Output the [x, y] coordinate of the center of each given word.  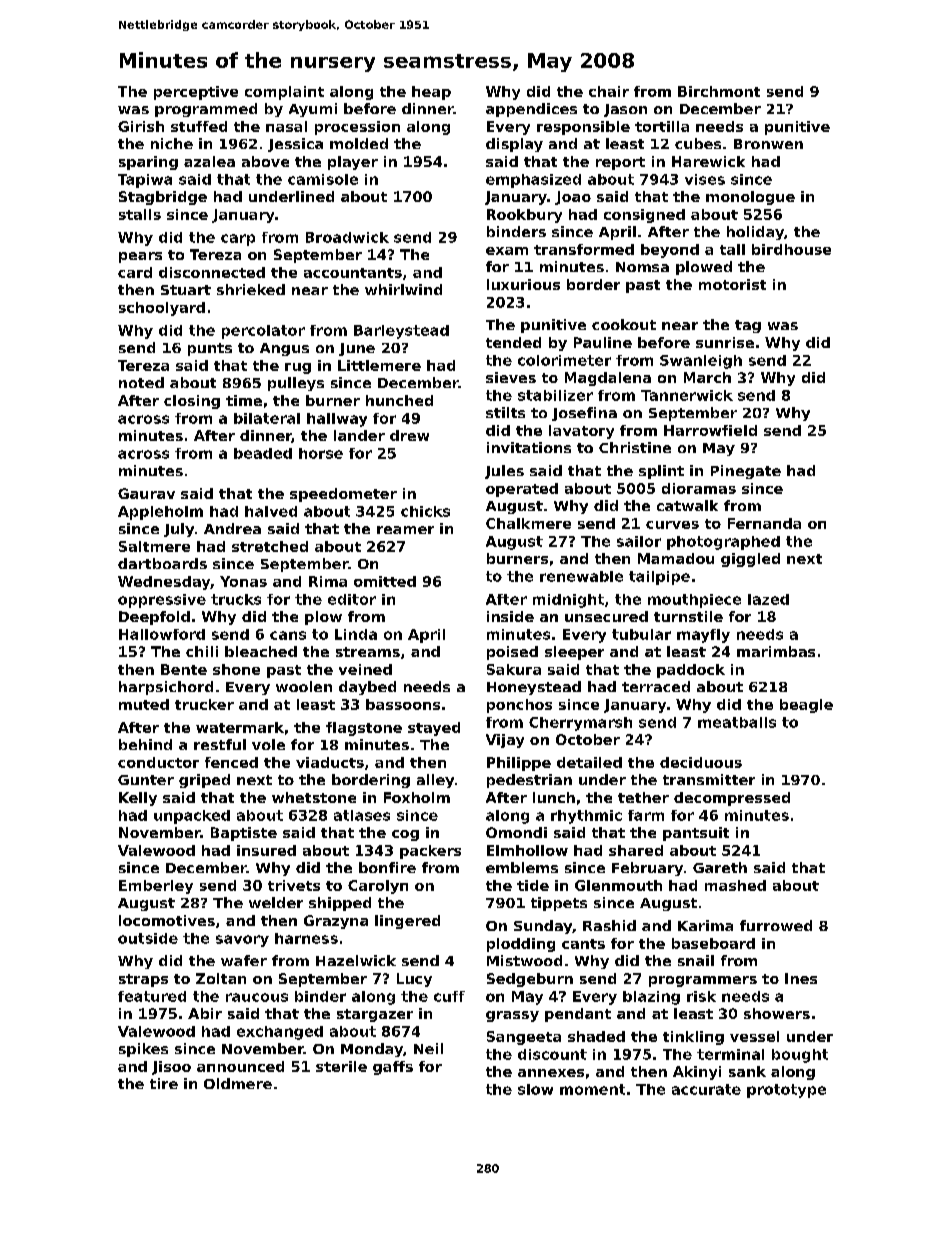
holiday [755, 233]
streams [368, 652]
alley [435, 781]
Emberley [156, 887]
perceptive [196, 93]
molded [359, 143]
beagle [806, 706]
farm [646, 815]
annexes [551, 1073]
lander [359, 435]
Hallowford [162, 634]
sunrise [725, 342]
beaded [263, 453]
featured [152, 996]
